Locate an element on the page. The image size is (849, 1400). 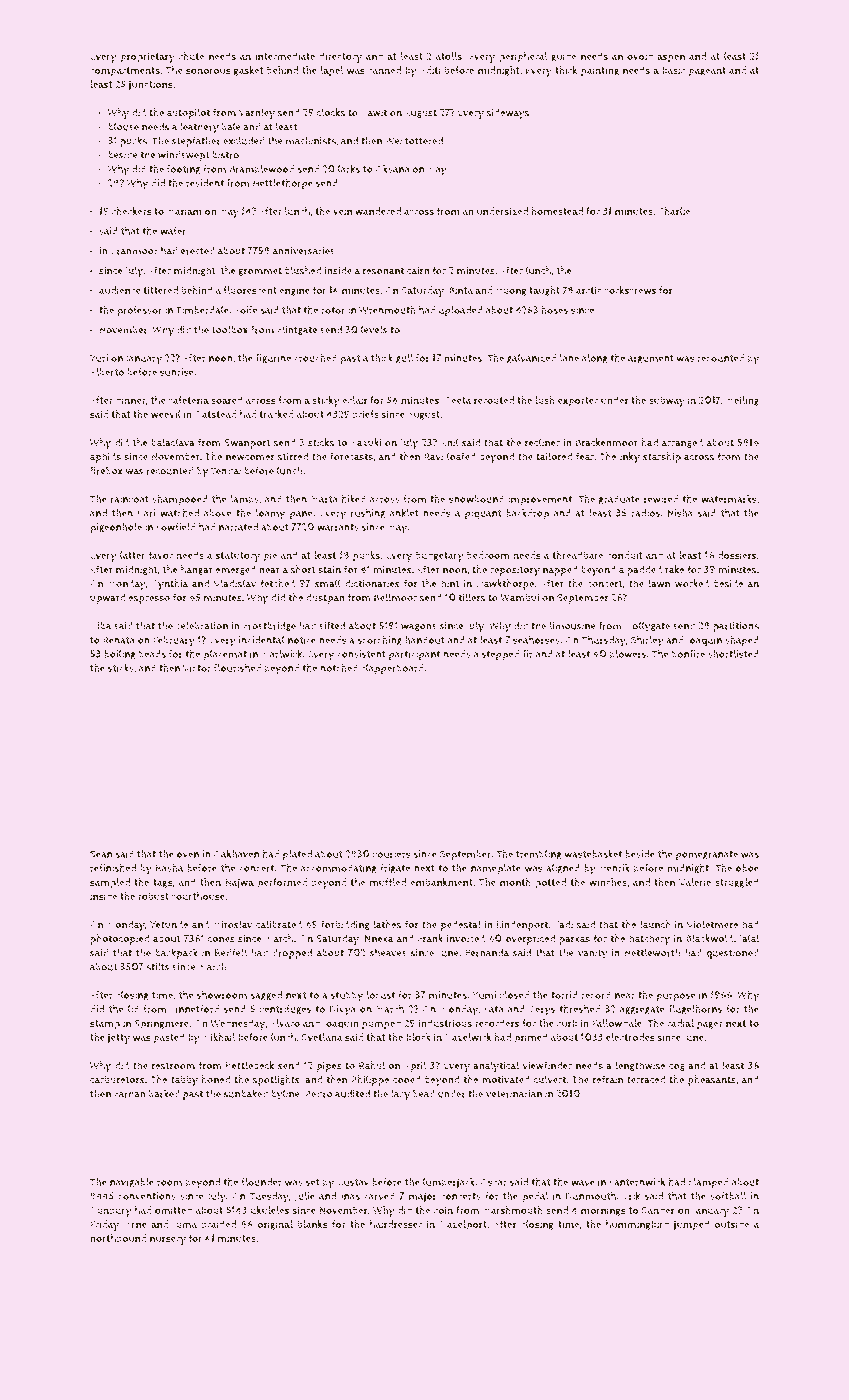
espresso is located at coordinates (149, 600).
